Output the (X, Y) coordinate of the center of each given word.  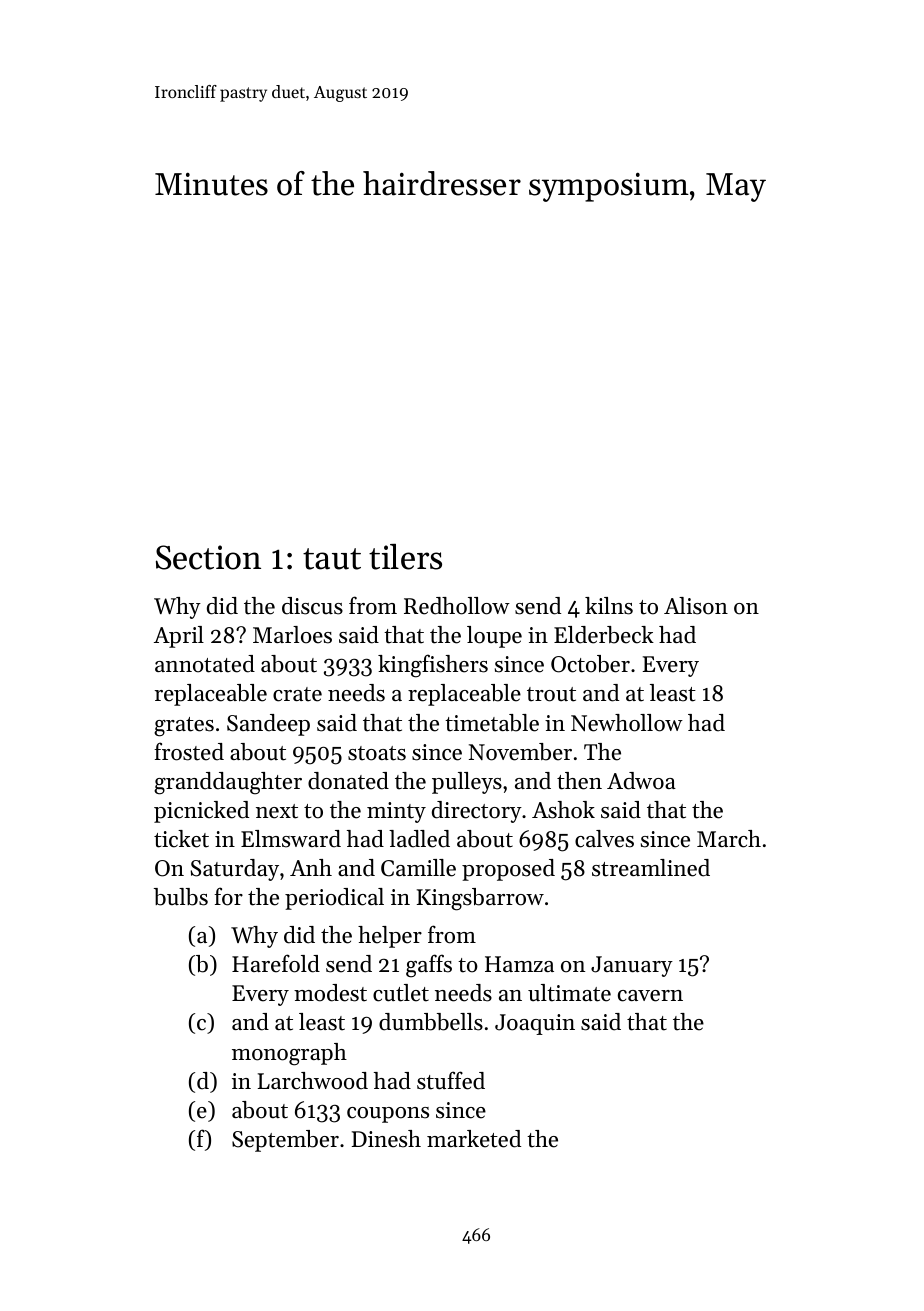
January (632, 966)
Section (208, 557)
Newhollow (627, 723)
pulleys (467, 783)
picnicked (201, 812)
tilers (405, 557)
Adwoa (641, 781)
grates (184, 727)
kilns (609, 606)
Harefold (276, 963)
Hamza (519, 964)
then (579, 781)
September (285, 1141)
